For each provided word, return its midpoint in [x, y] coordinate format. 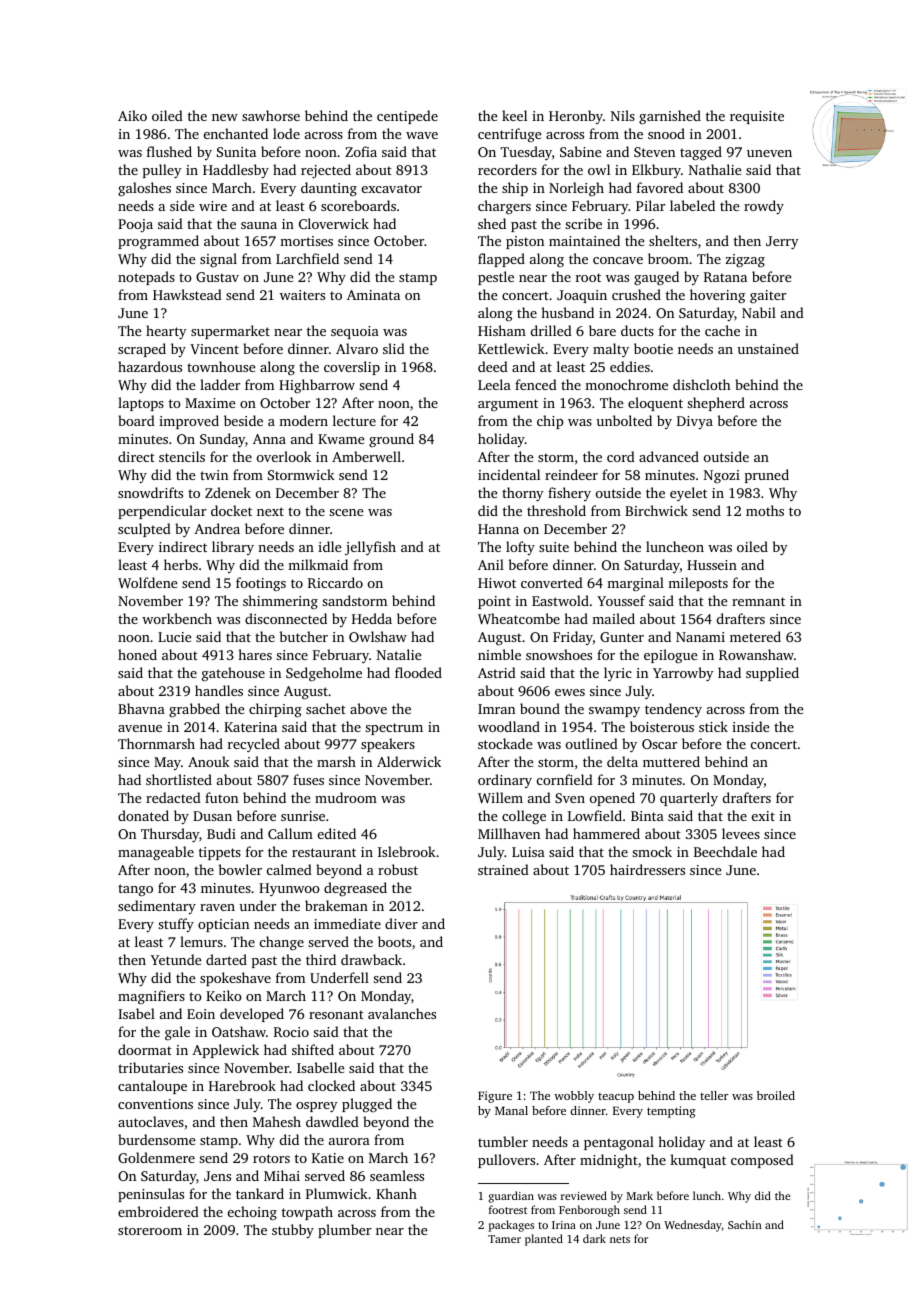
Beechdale [725, 851]
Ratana [725, 277]
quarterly [689, 799]
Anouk [209, 761]
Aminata [373, 295]
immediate [347, 923]
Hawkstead [187, 294]
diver [401, 923]
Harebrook [242, 1085]
